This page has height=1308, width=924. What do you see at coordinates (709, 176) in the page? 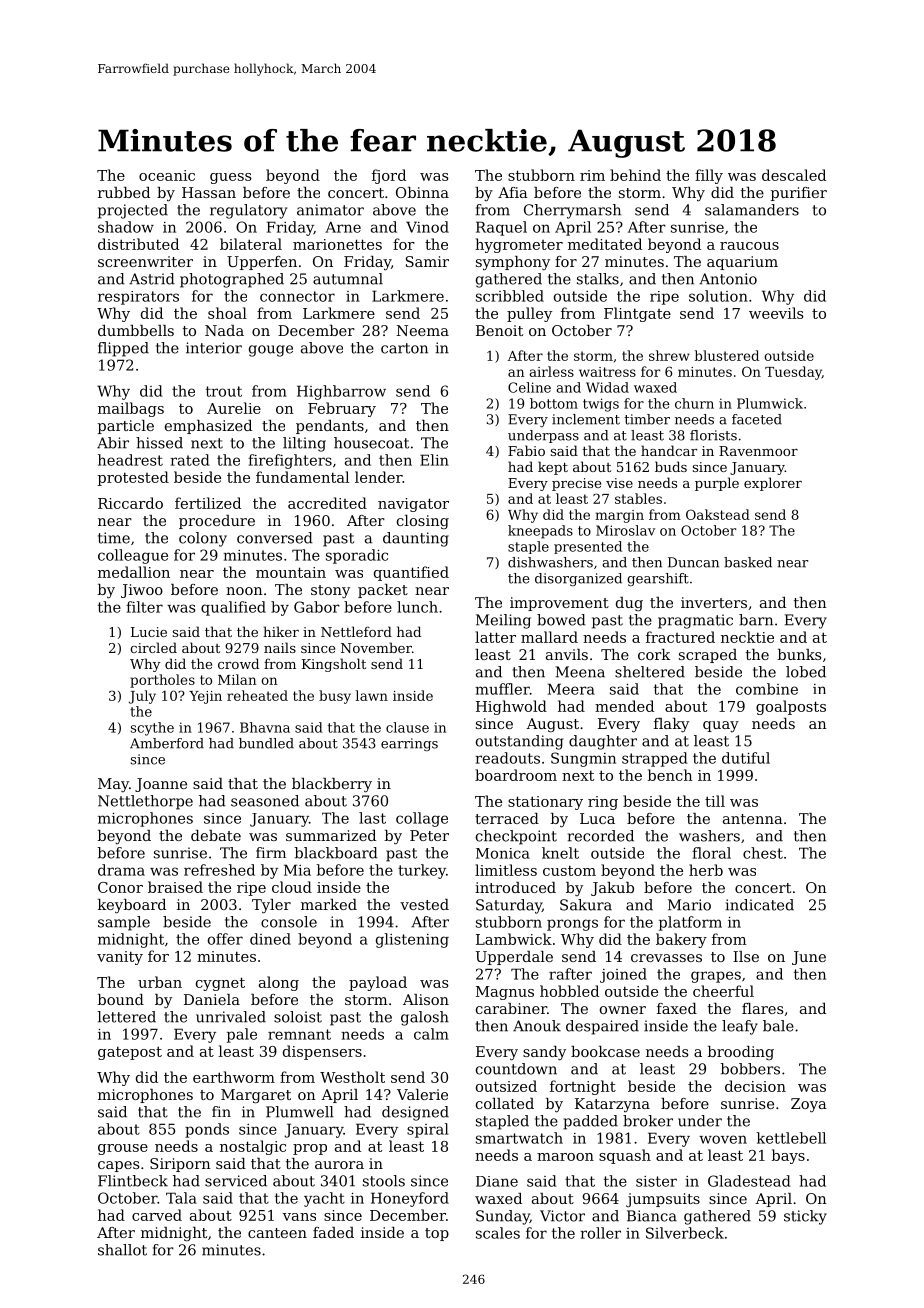
I see `filly` at bounding box center [709, 176].
